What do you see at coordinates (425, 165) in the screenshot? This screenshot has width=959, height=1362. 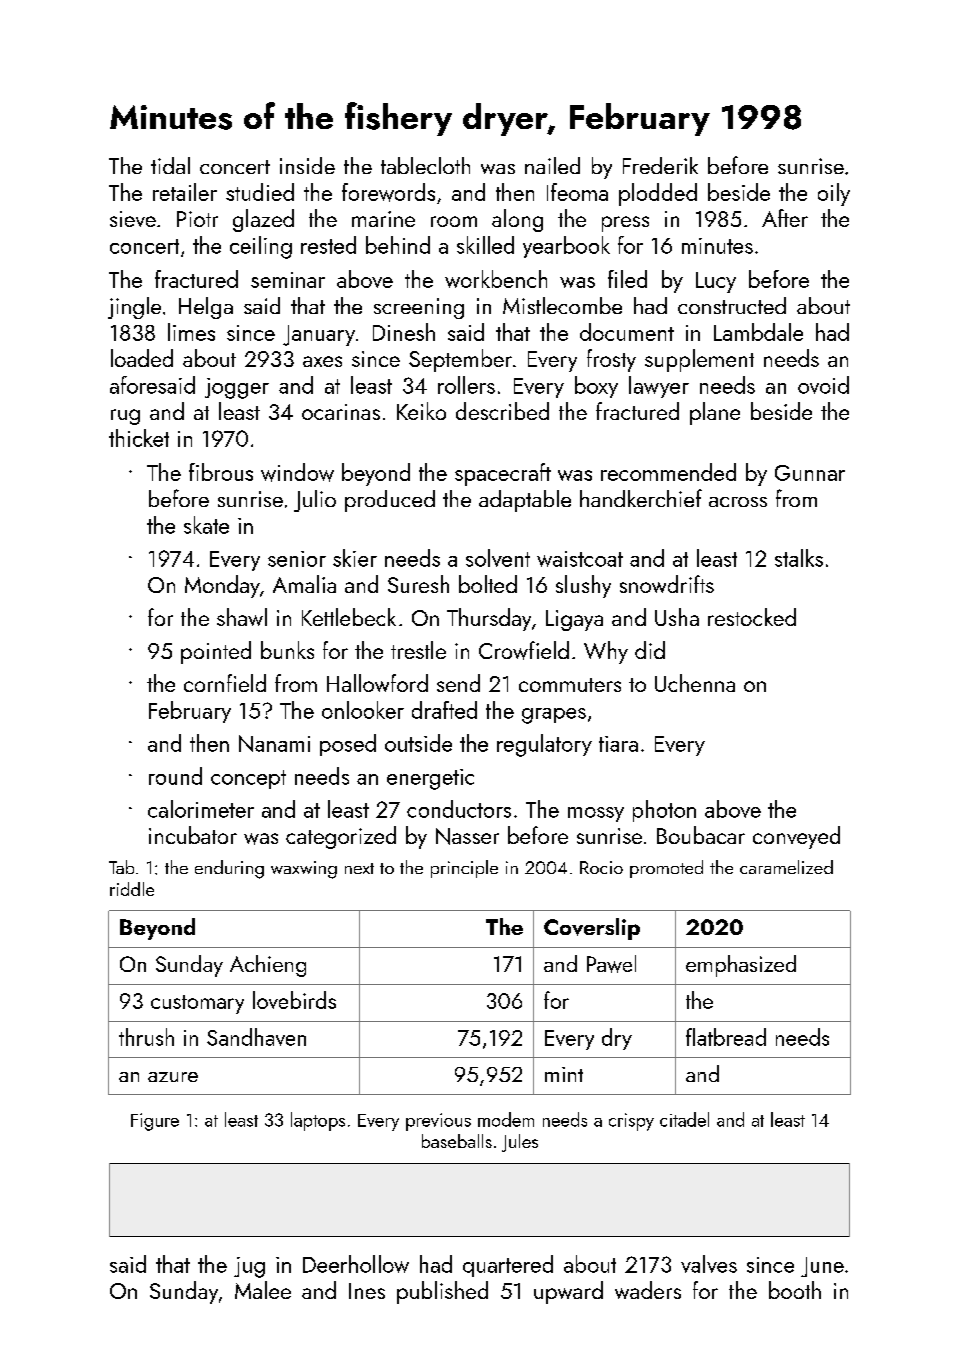 I see `tablecloth` at bounding box center [425, 165].
